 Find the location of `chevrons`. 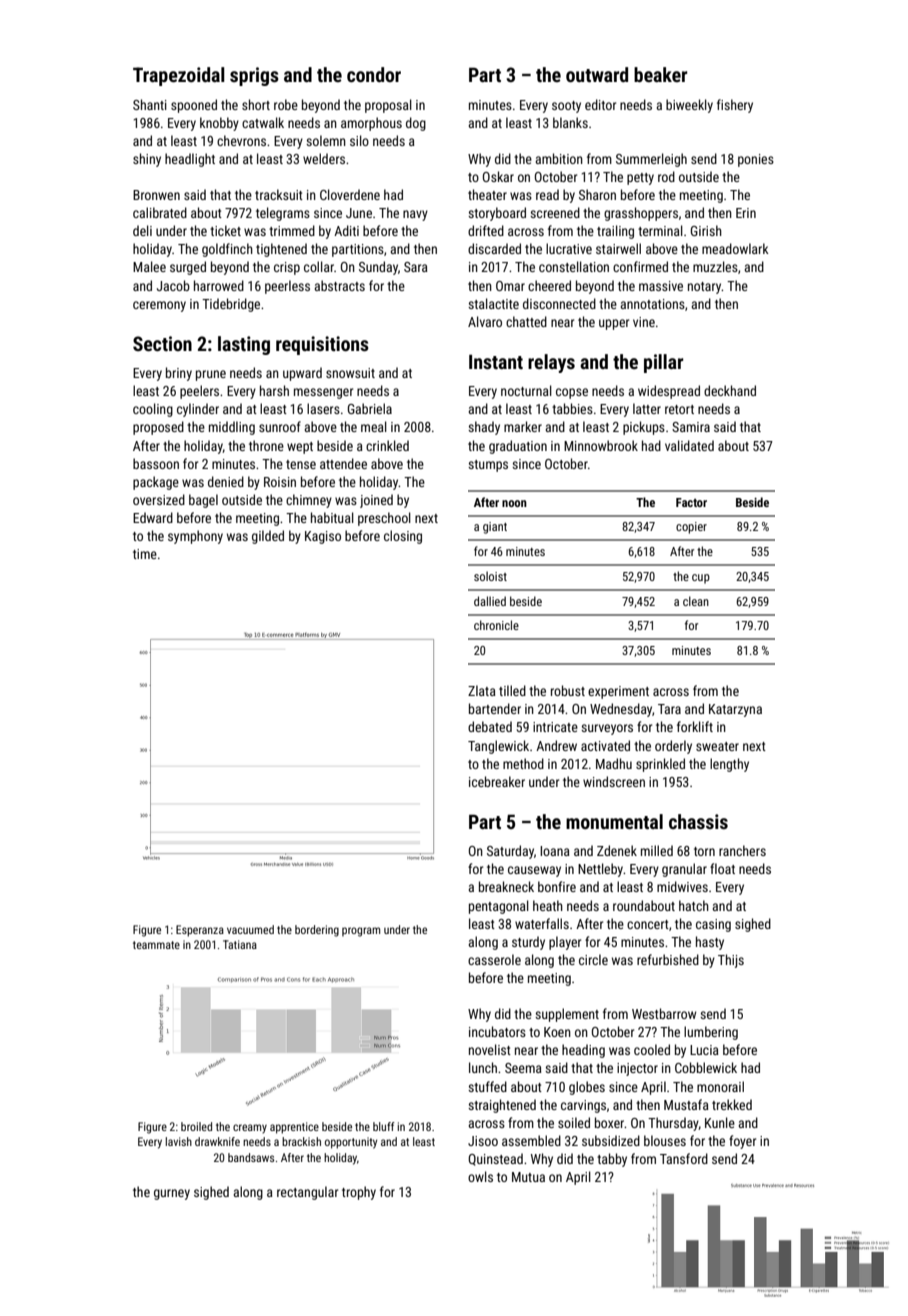

chevrons is located at coordinates (241, 140).
